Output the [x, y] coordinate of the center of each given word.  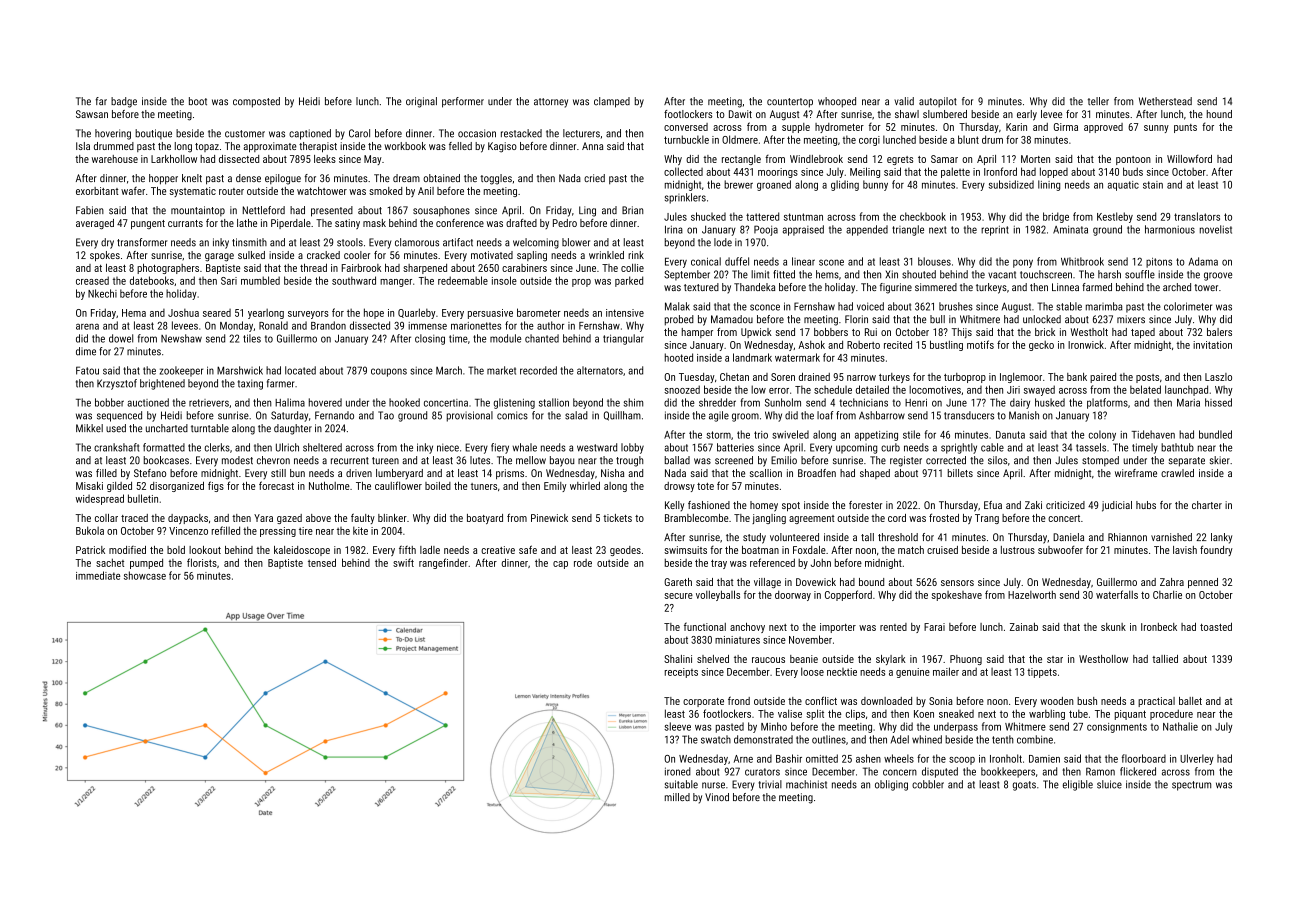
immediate [98, 575]
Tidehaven [1153, 434]
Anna [592, 146]
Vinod [717, 797]
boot [198, 101]
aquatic [1123, 186]
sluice [1109, 784]
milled [677, 797]
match [911, 550]
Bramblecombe [697, 518]
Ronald [273, 325]
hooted [679, 357]
